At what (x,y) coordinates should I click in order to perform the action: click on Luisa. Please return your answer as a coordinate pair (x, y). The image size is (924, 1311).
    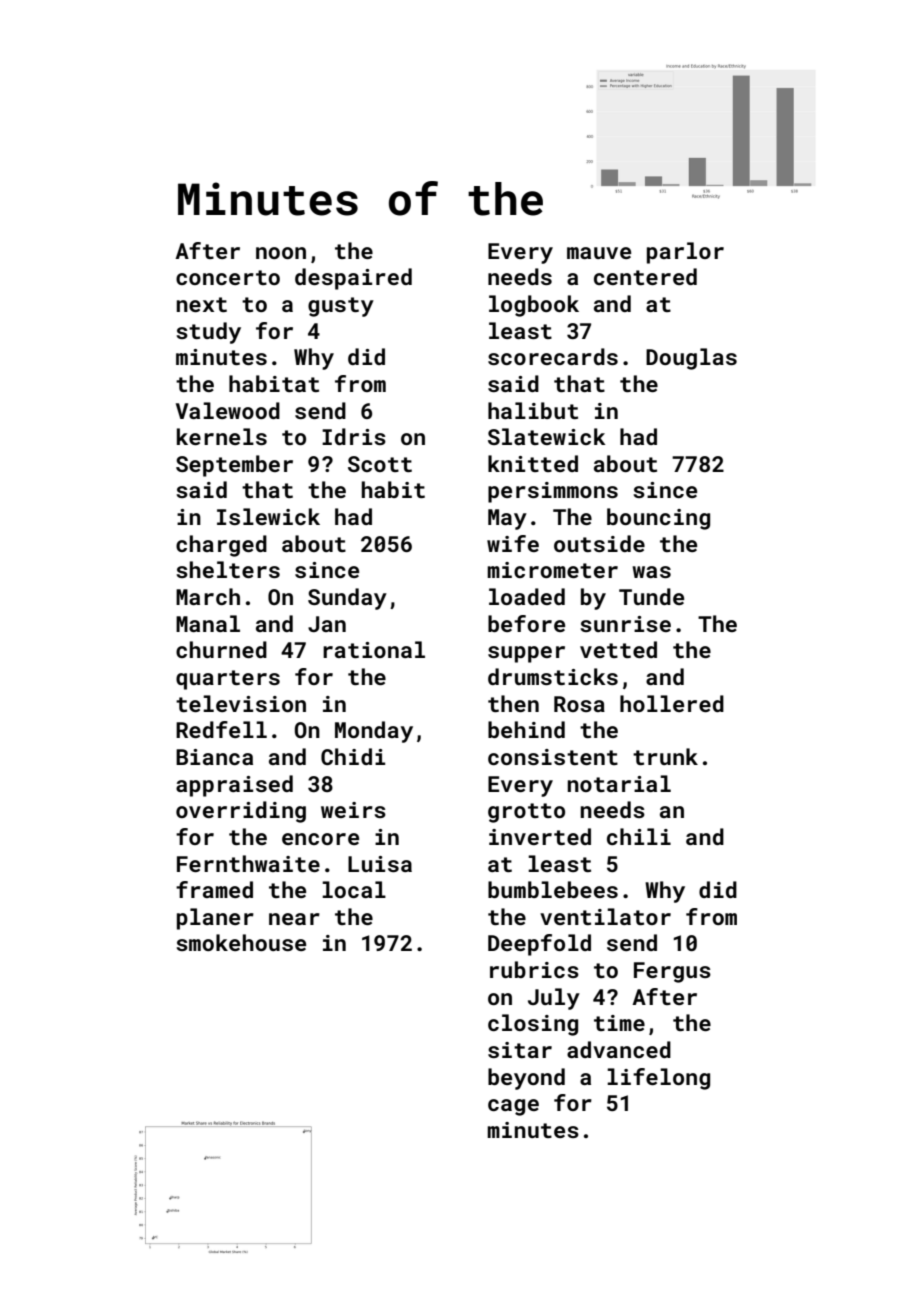
    Looking at the image, I should click on (380, 864).
